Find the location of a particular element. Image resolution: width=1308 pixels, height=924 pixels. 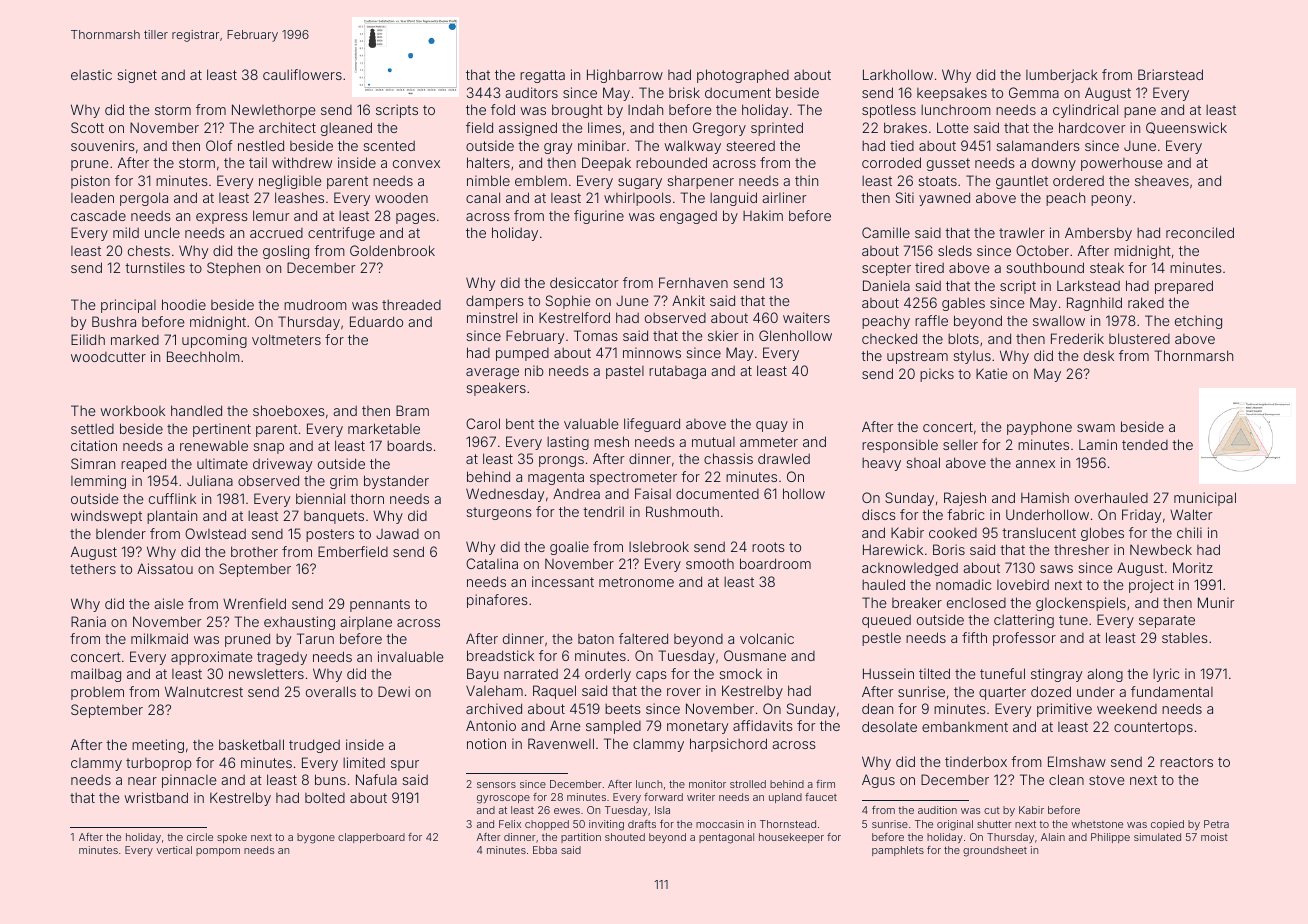

aisle is located at coordinates (169, 603).
